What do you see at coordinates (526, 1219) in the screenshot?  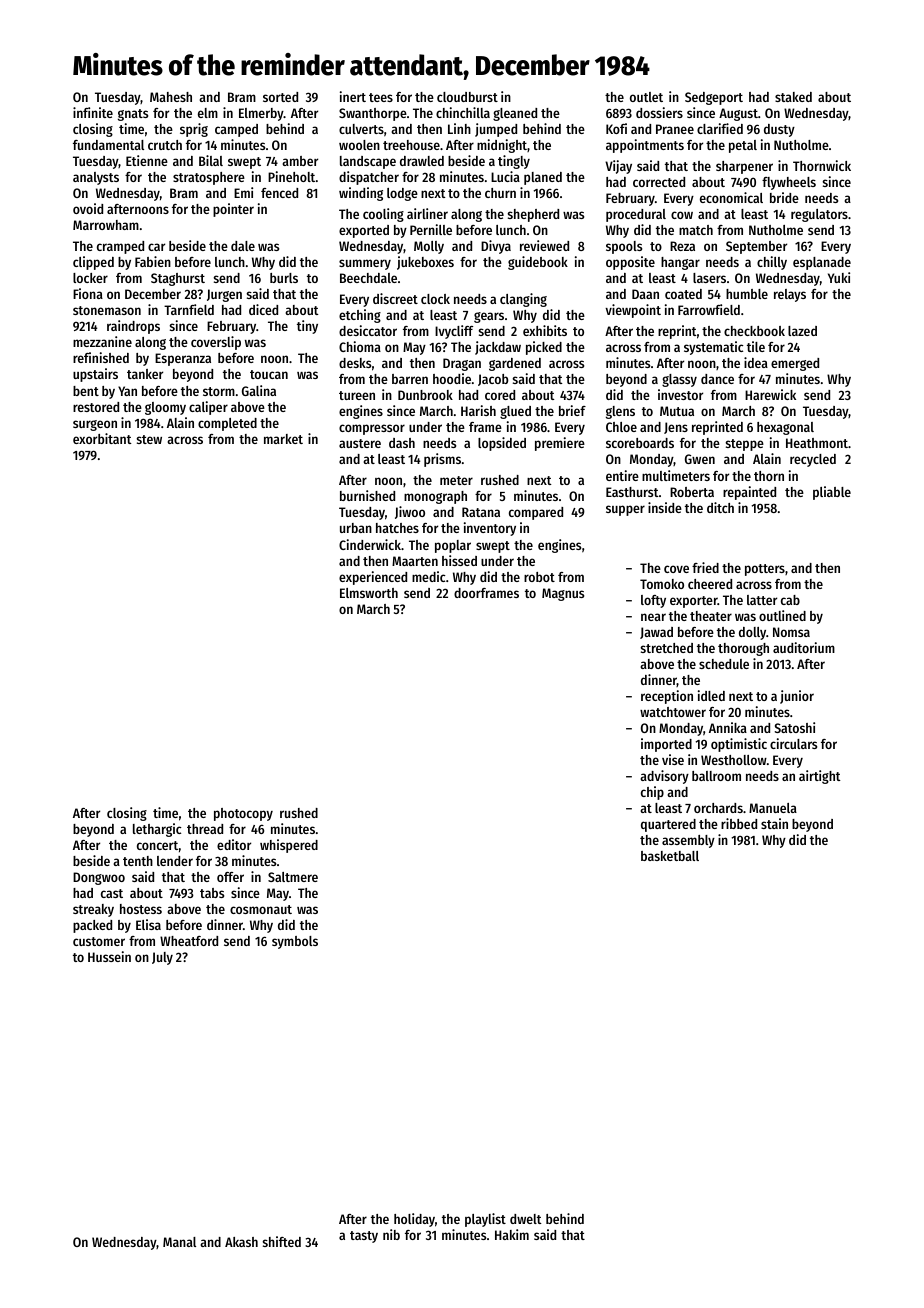 I see `dwelt` at bounding box center [526, 1219].
